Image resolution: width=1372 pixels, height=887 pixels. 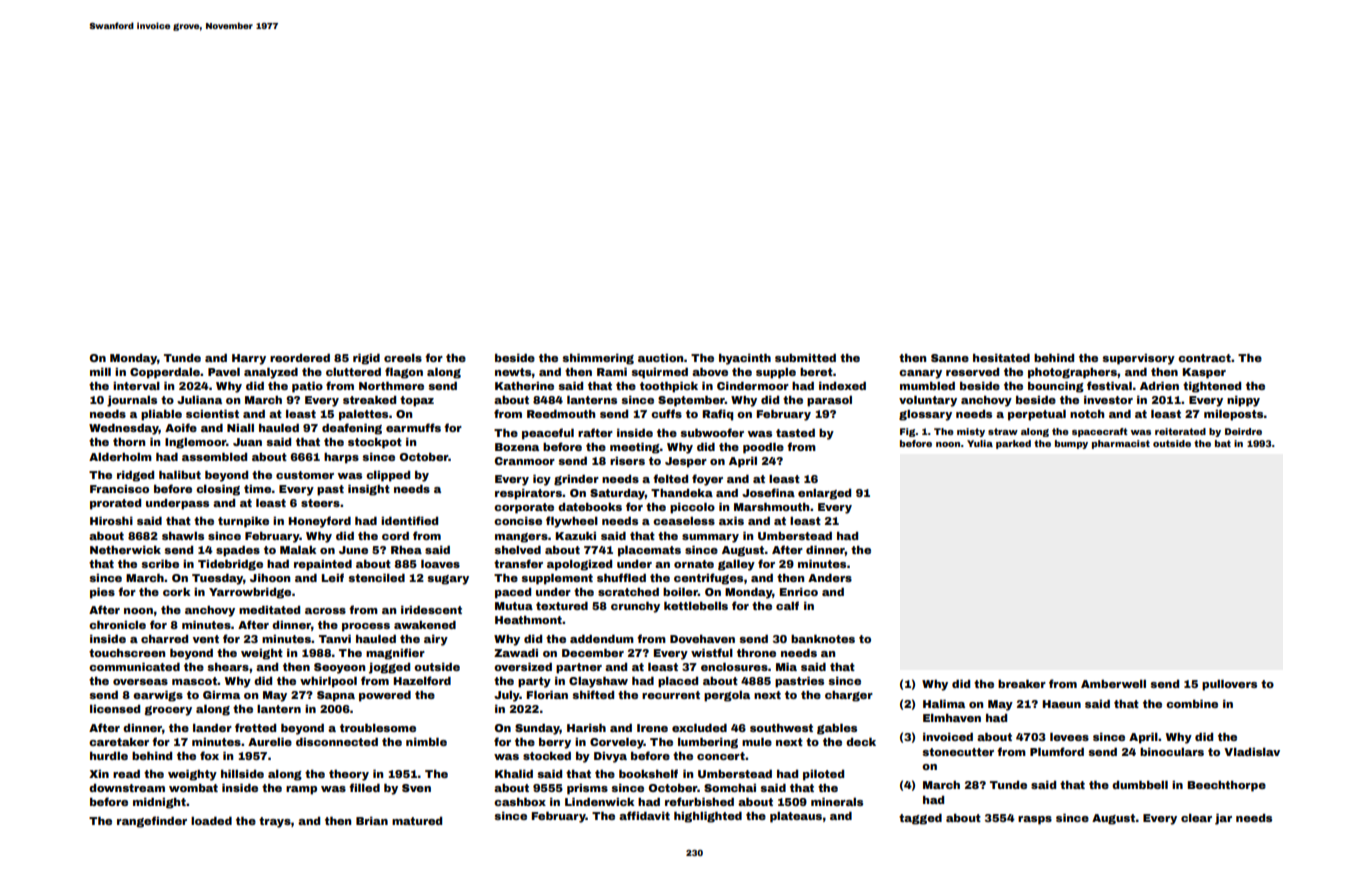 What do you see at coordinates (781, 728) in the screenshot?
I see `southwest` at bounding box center [781, 728].
